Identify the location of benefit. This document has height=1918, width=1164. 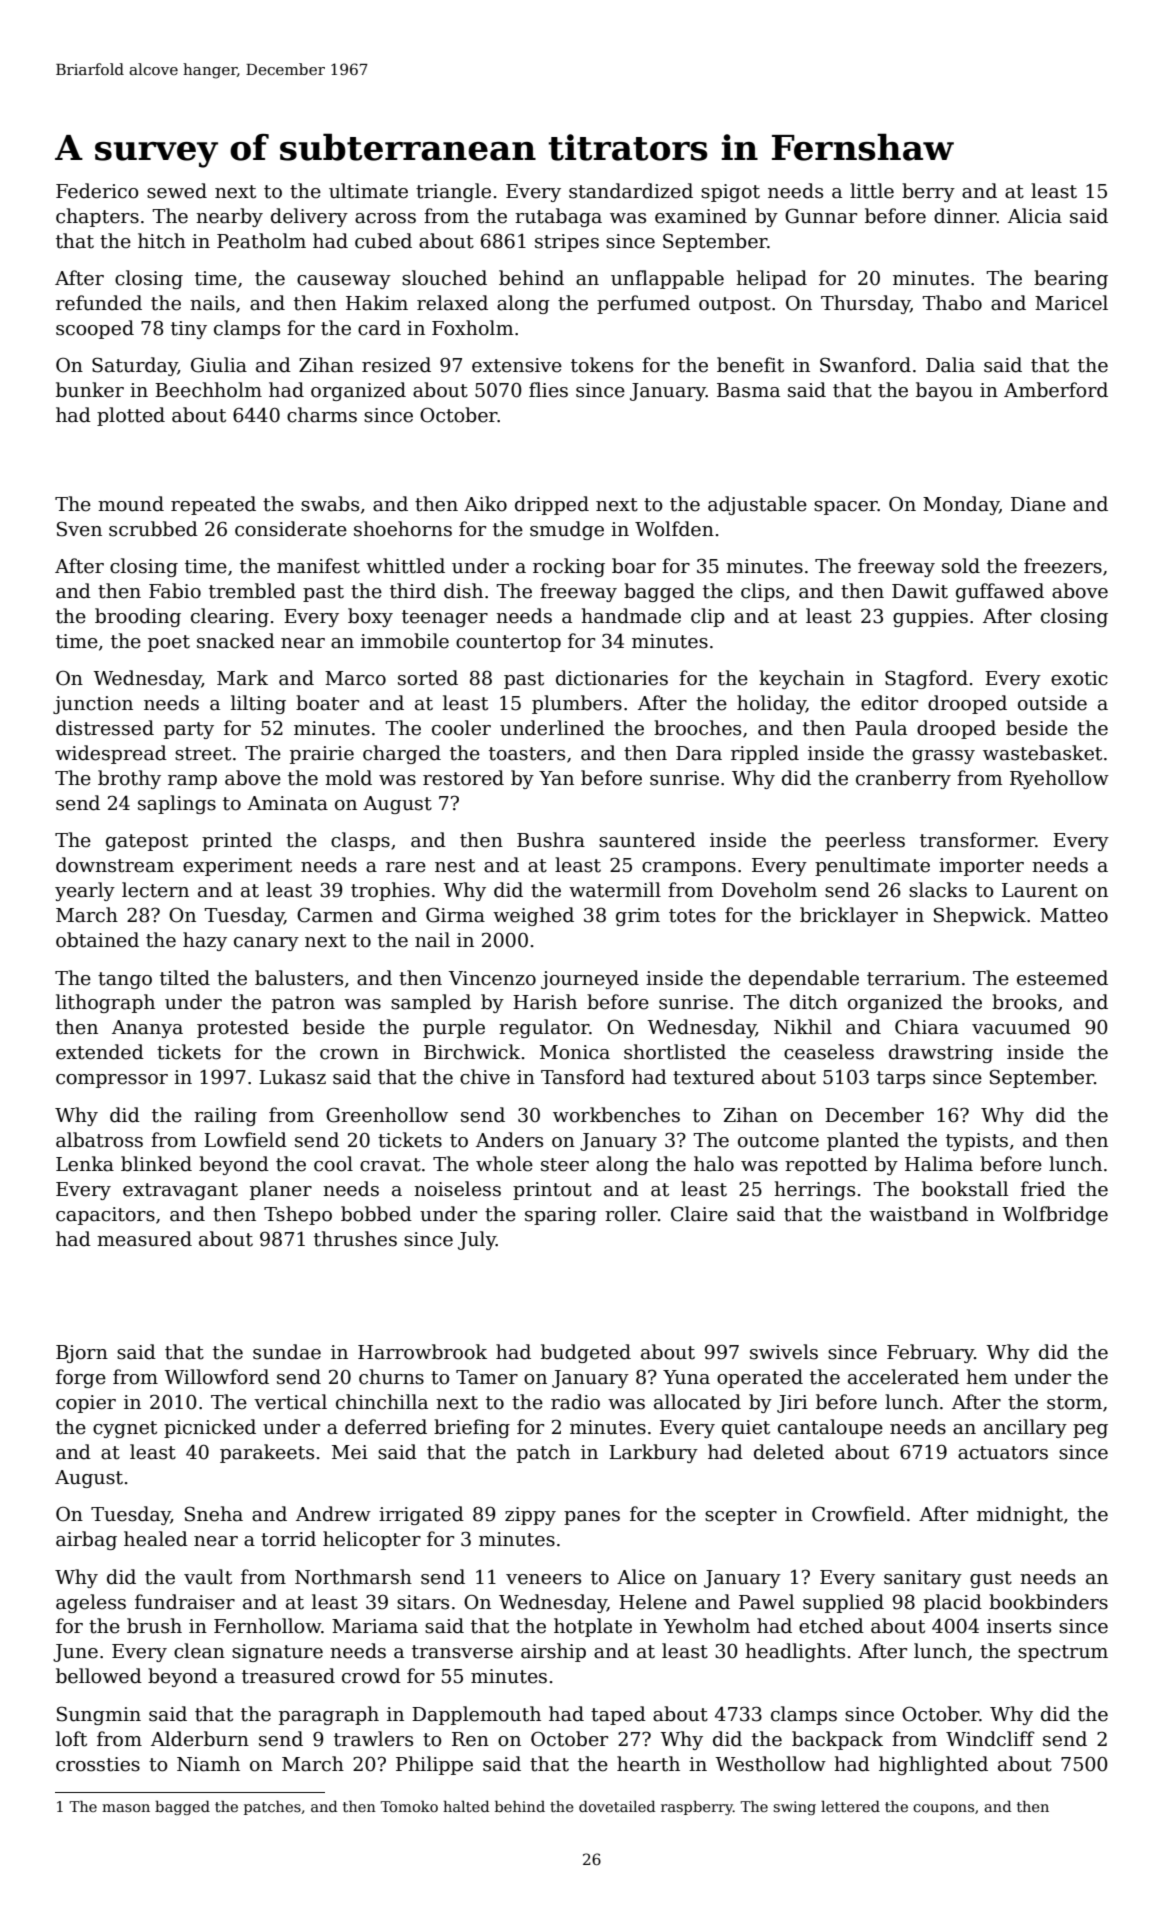
(750, 365).
